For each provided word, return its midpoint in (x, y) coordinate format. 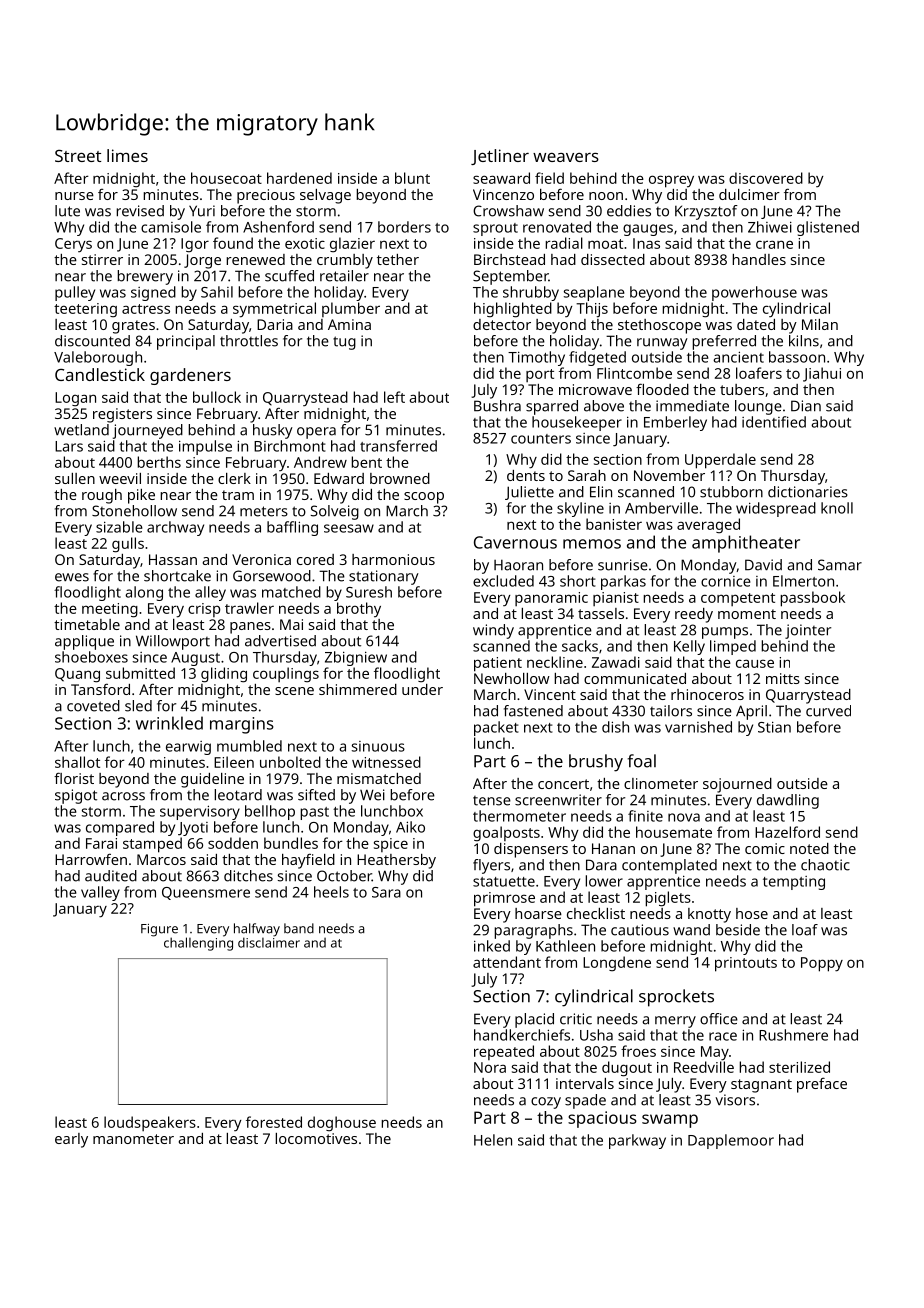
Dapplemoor (731, 1141)
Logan (75, 399)
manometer (133, 1139)
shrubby (531, 293)
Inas (646, 243)
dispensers (531, 850)
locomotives (316, 1138)
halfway (257, 930)
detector (502, 324)
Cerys (73, 245)
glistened (828, 228)
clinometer (661, 783)
